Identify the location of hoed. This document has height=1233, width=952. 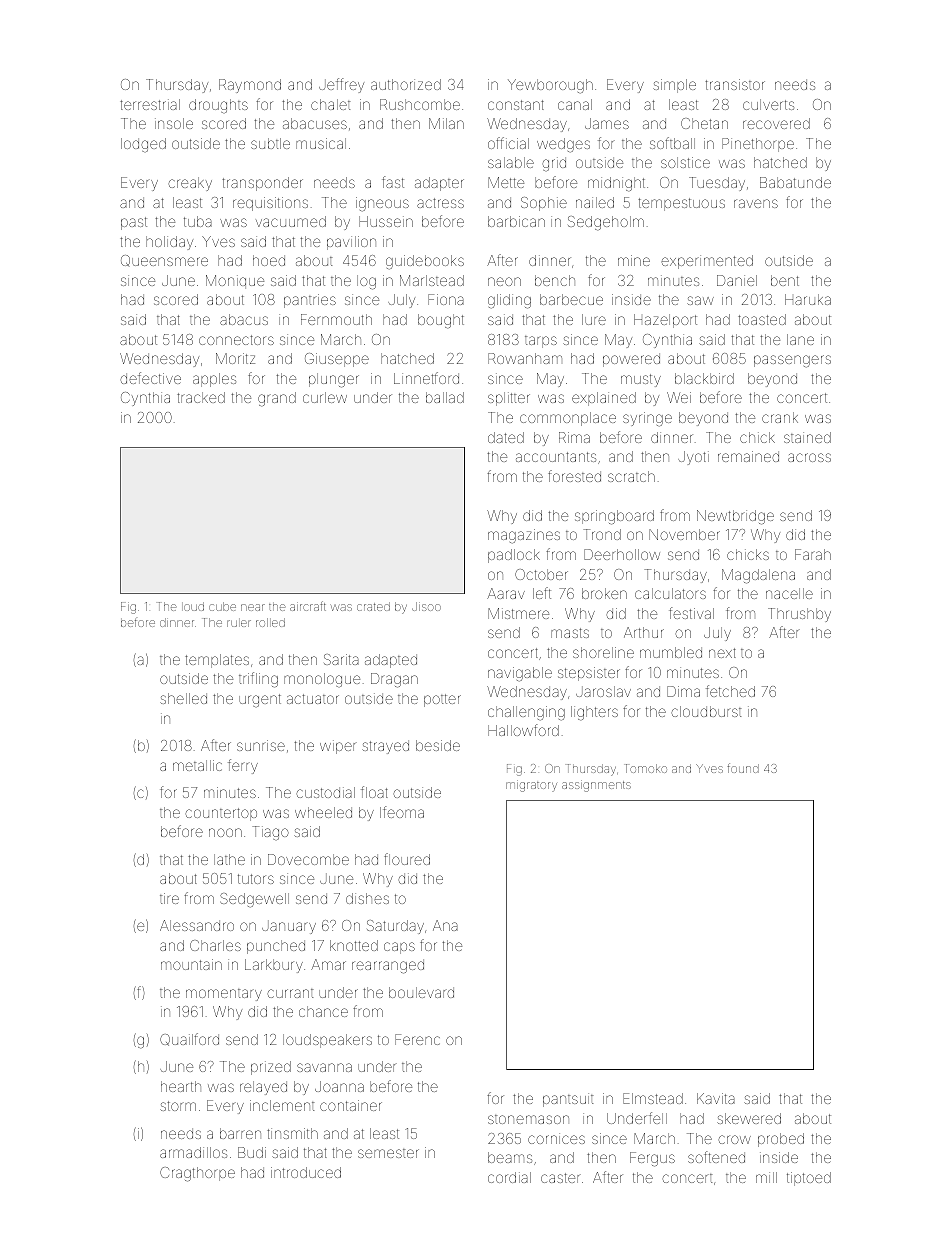
(269, 260).
